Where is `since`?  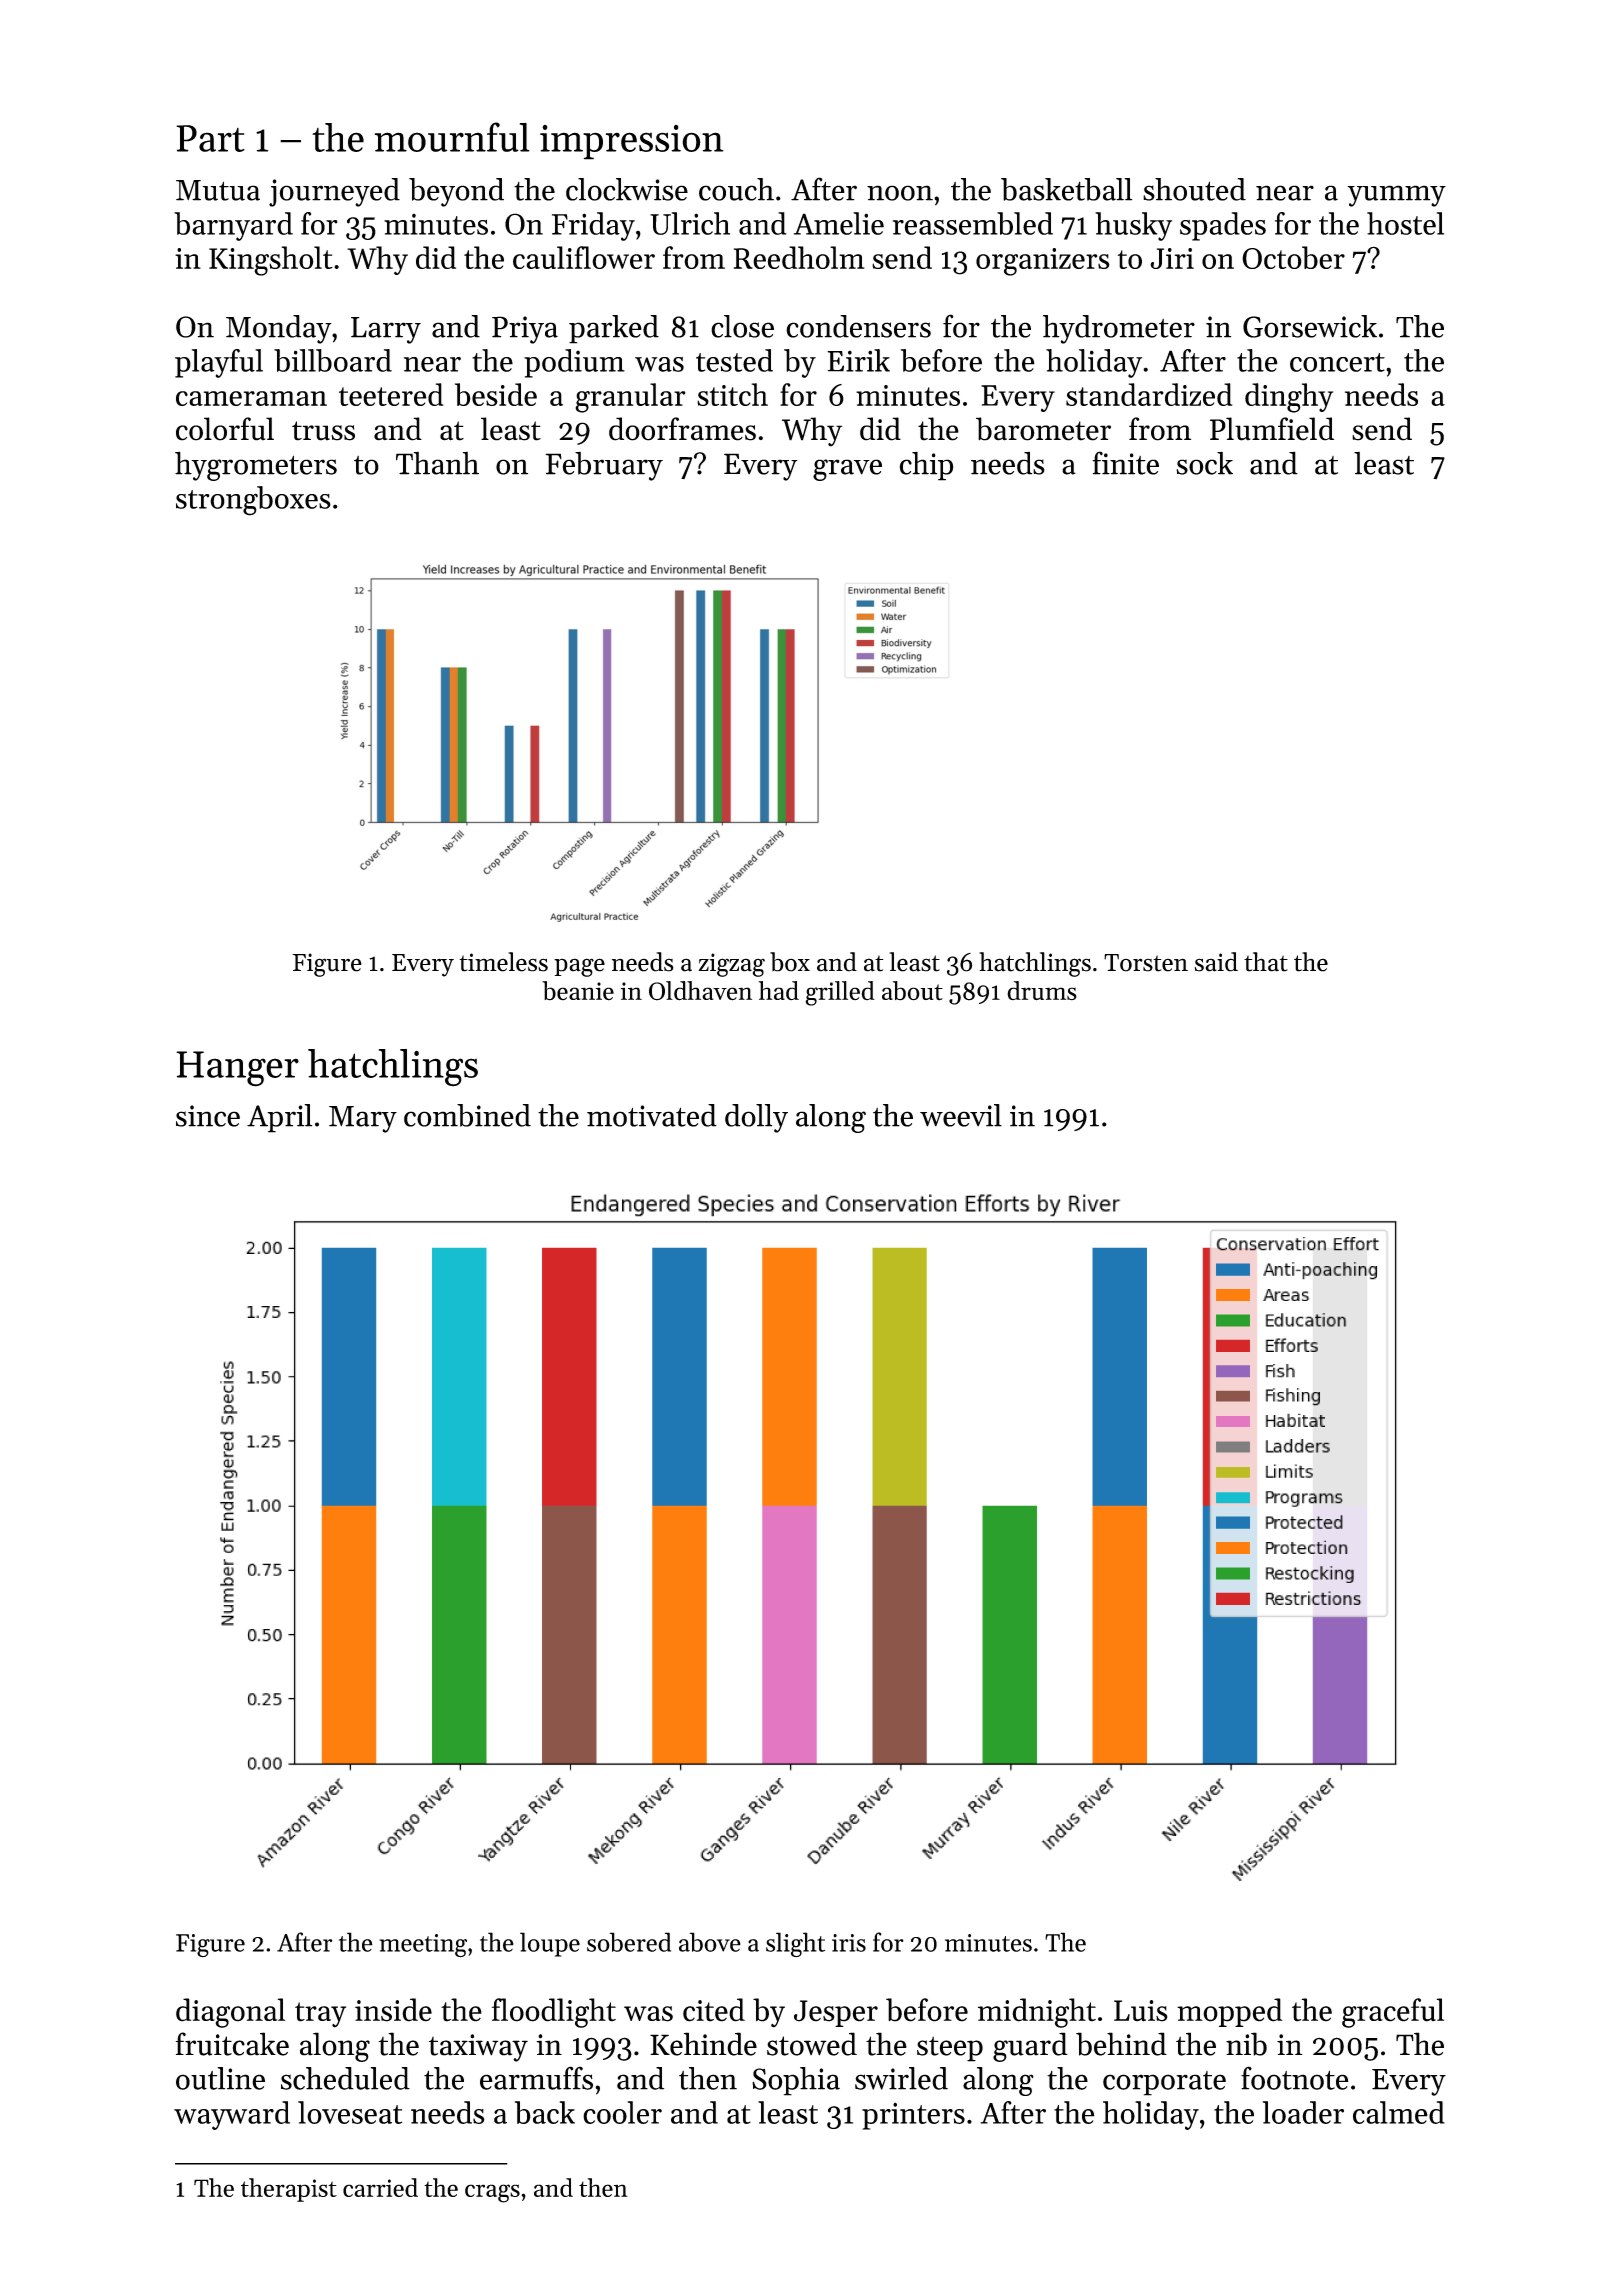 since is located at coordinates (208, 1116).
